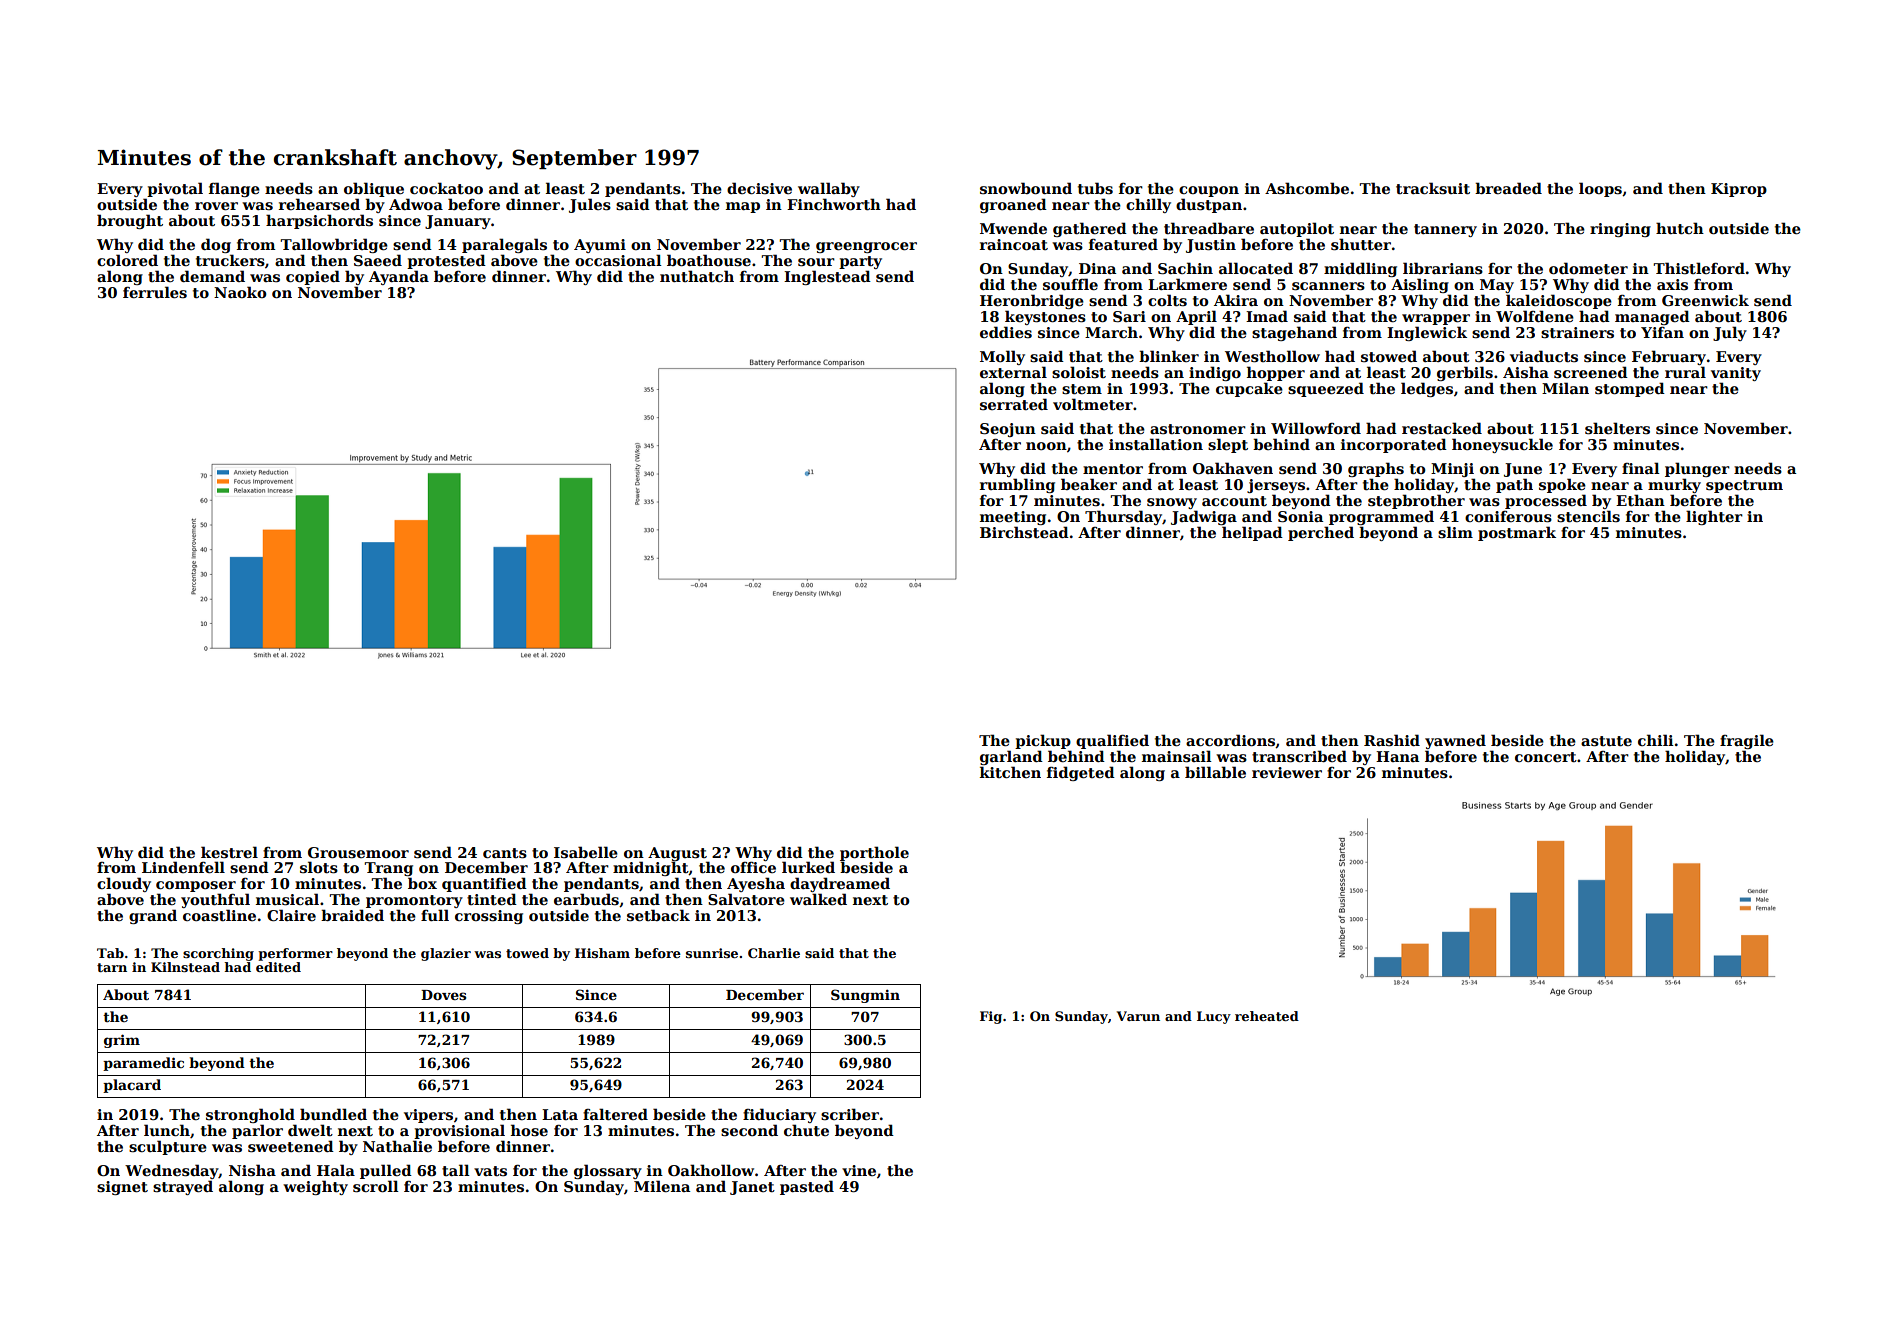 The width and height of the screenshot is (1900, 1343). I want to click on daydreamed, so click(840, 885).
